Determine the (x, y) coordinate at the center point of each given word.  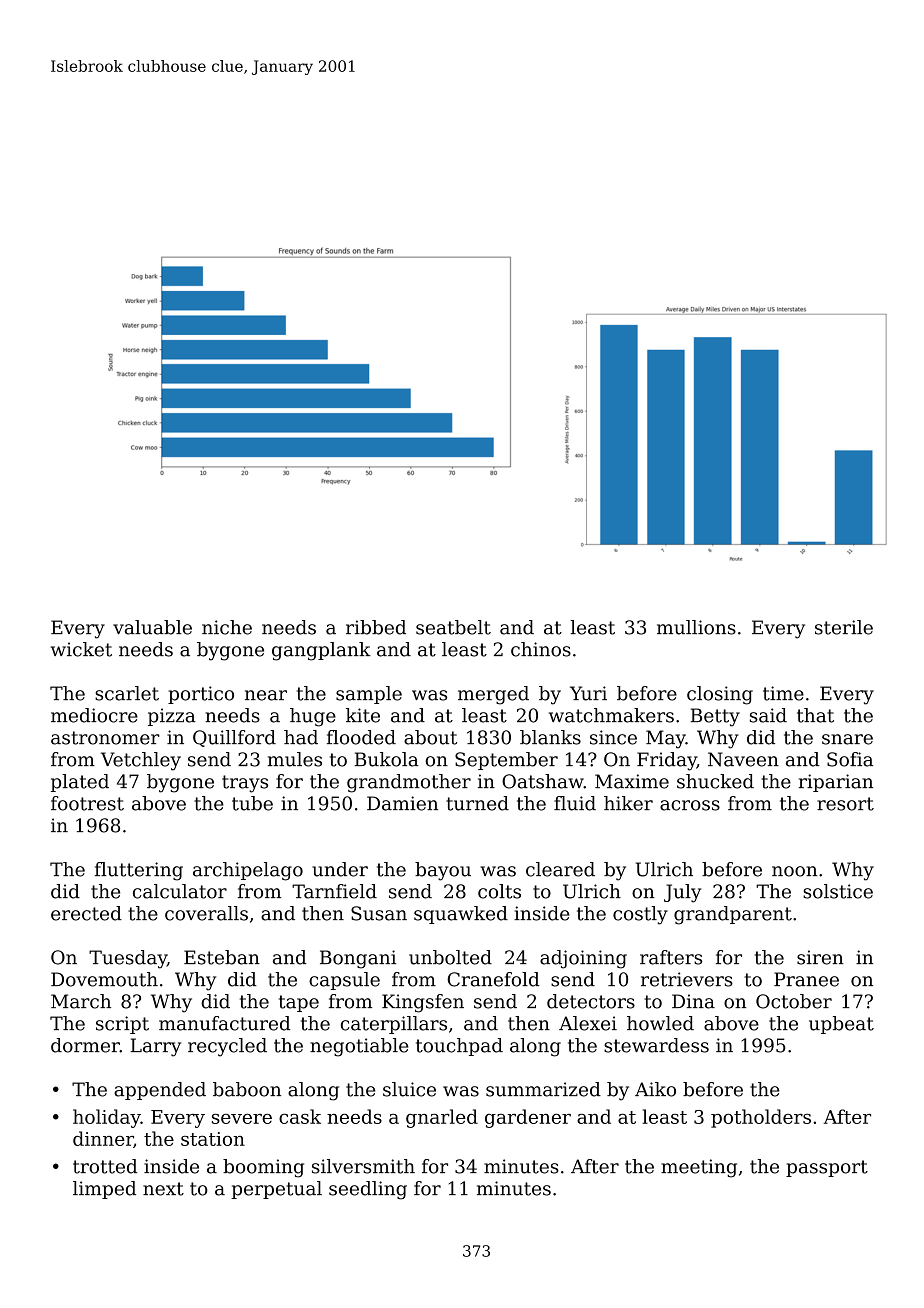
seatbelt (453, 627)
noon (794, 871)
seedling (368, 1190)
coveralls (206, 913)
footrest (87, 803)
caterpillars (394, 1025)
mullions (696, 627)
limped (104, 1190)
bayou (443, 871)
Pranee (806, 979)
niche (227, 627)
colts (499, 891)
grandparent (733, 915)
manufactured (224, 1023)
